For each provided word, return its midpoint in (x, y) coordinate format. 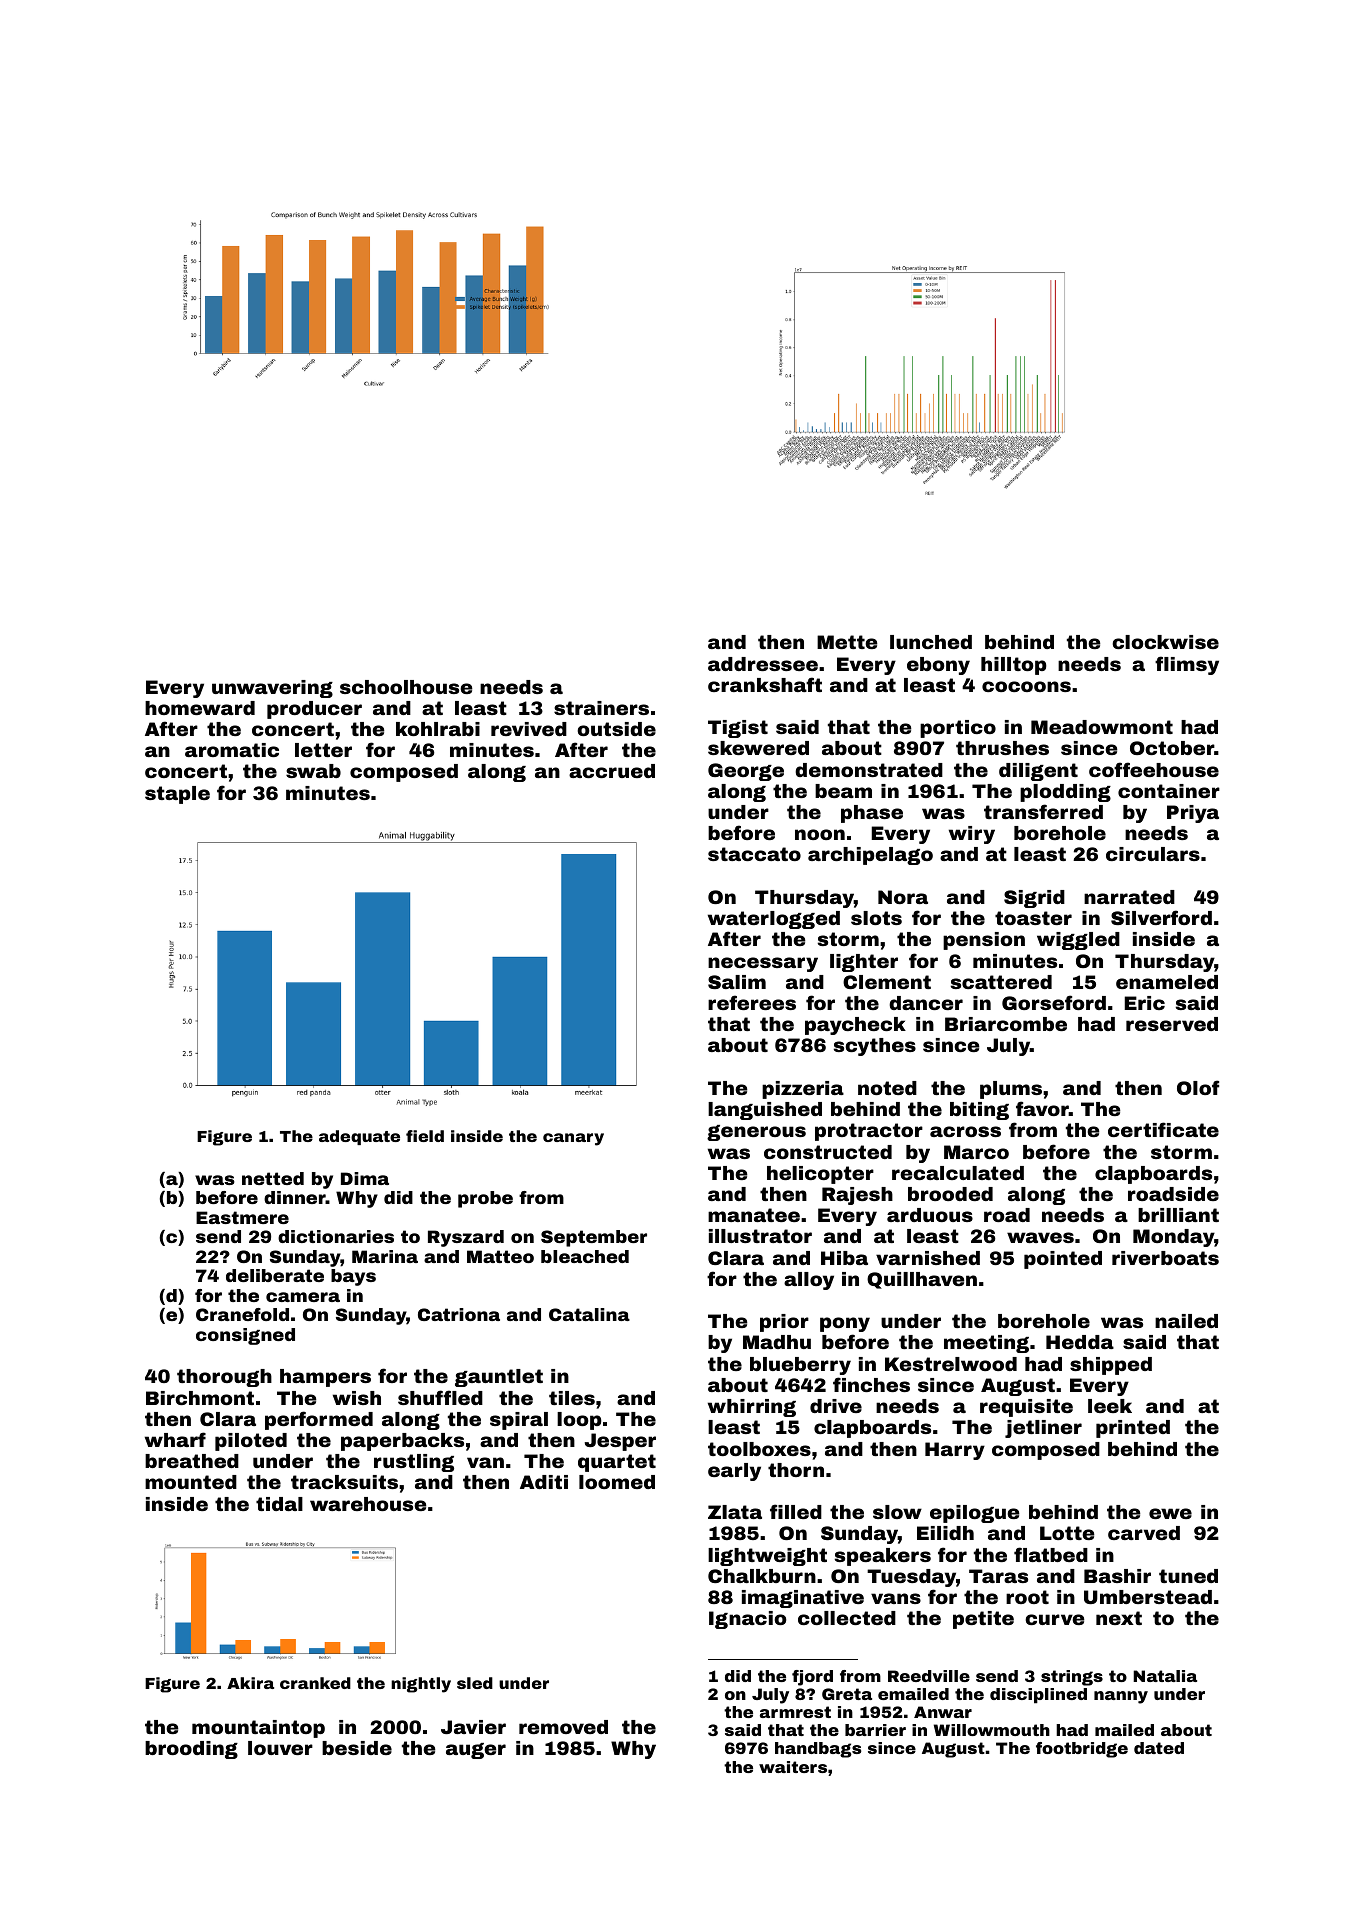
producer (314, 710)
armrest (795, 1712)
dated (1159, 1748)
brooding (191, 1750)
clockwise (1165, 642)
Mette (847, 642)
